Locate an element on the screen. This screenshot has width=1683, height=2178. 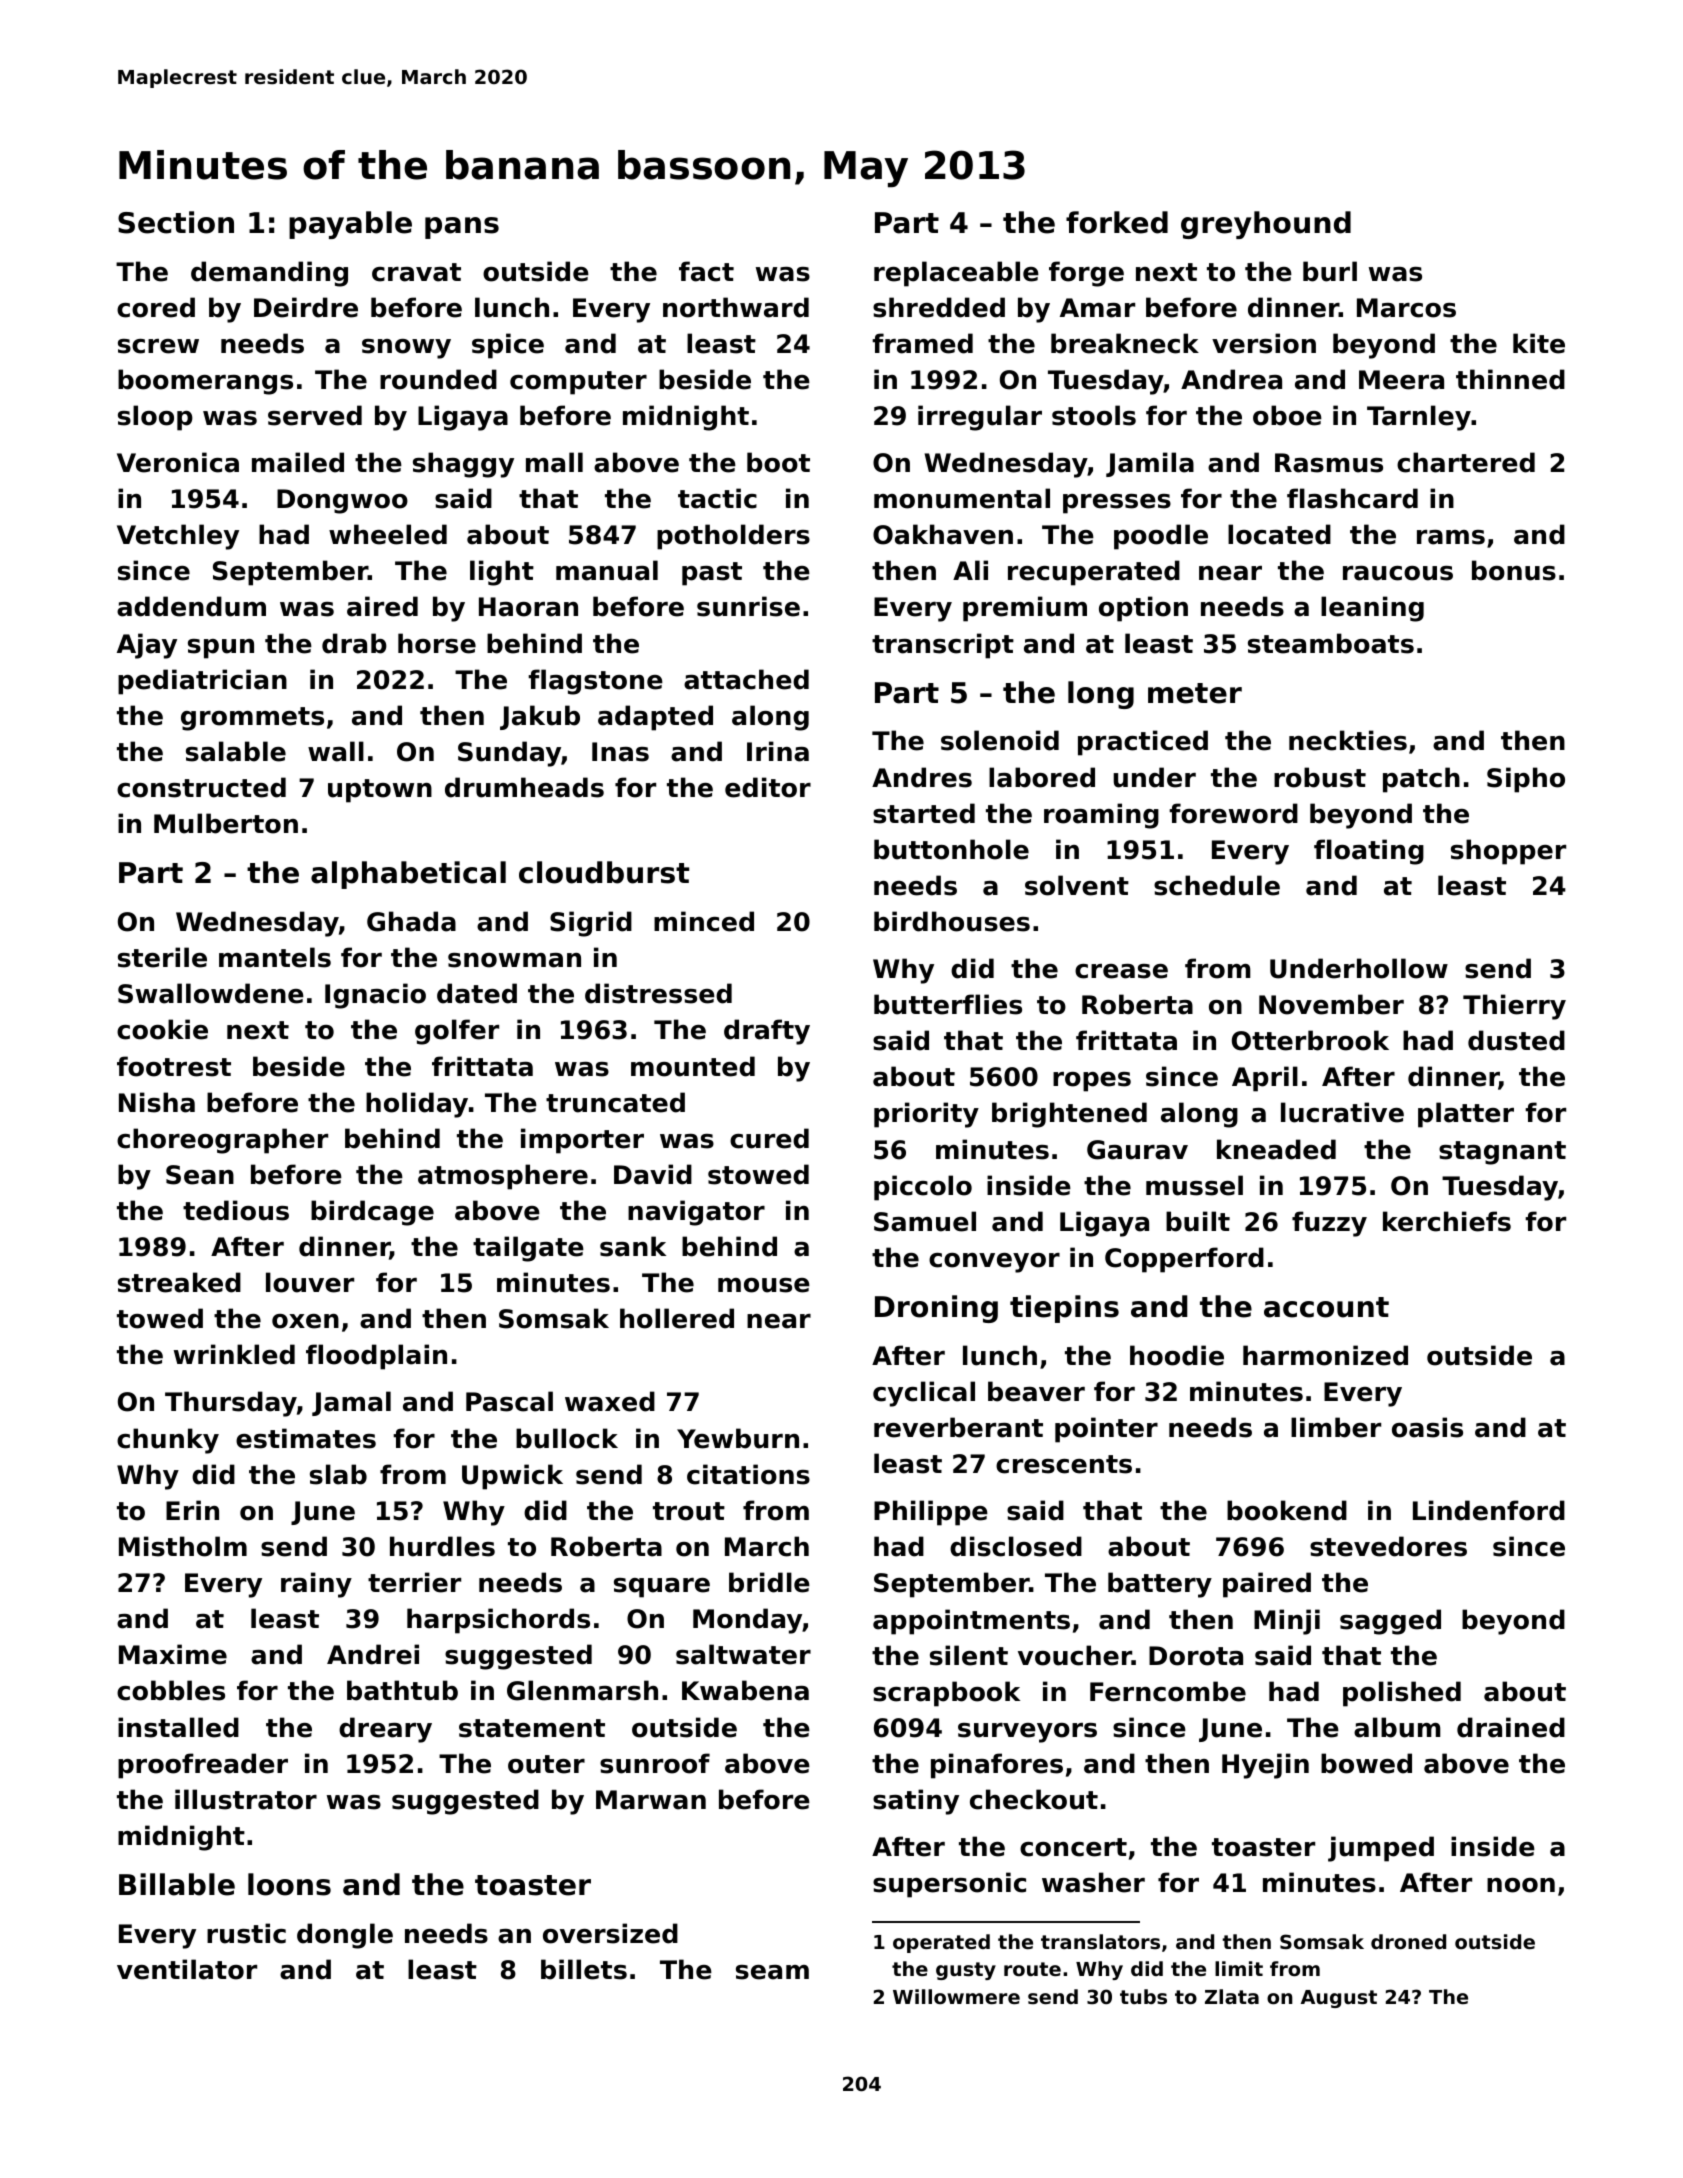
Otterbrook is located at coordinates (1310, 1040).
